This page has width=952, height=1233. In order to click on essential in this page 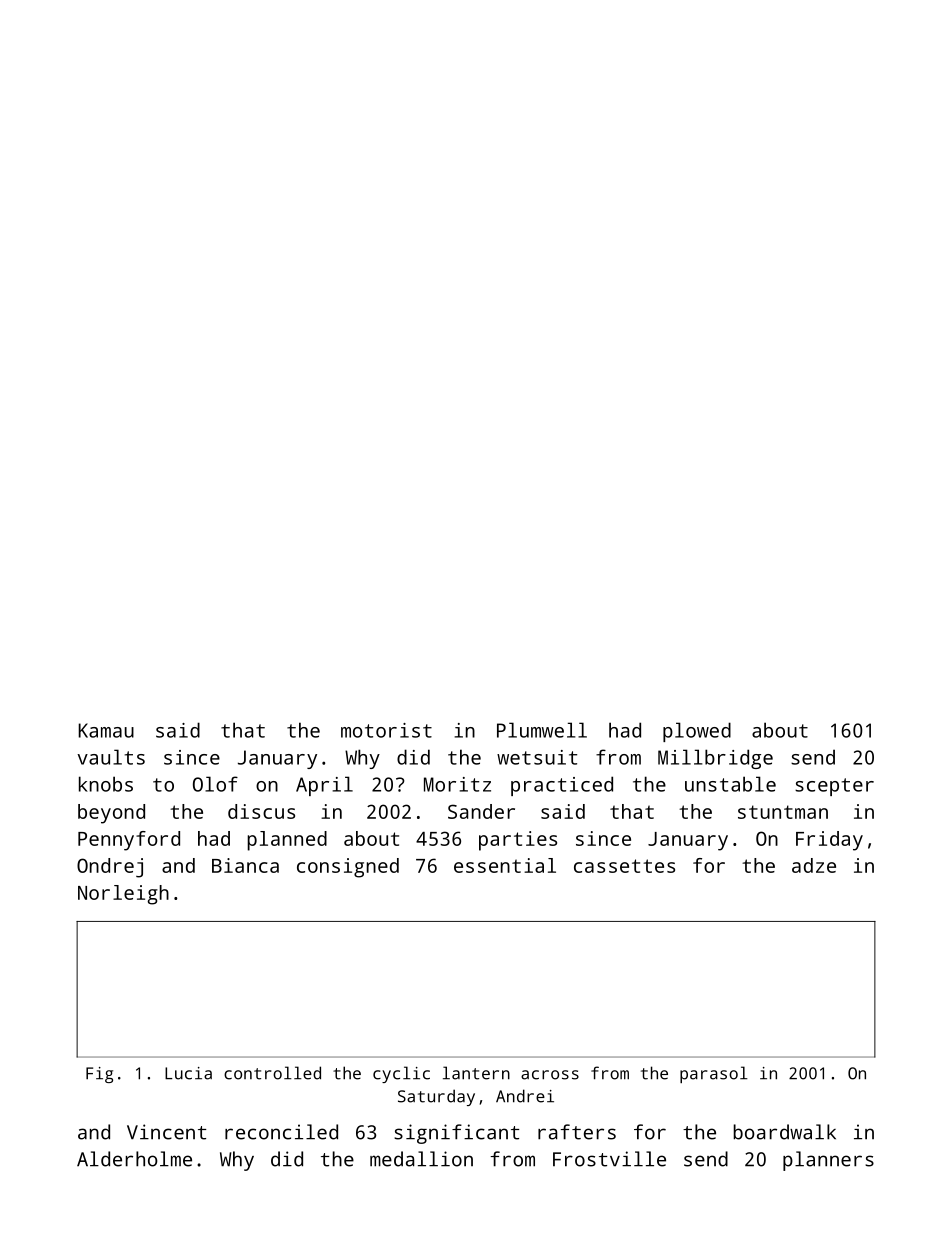, I will do `click(505, 865)`.
